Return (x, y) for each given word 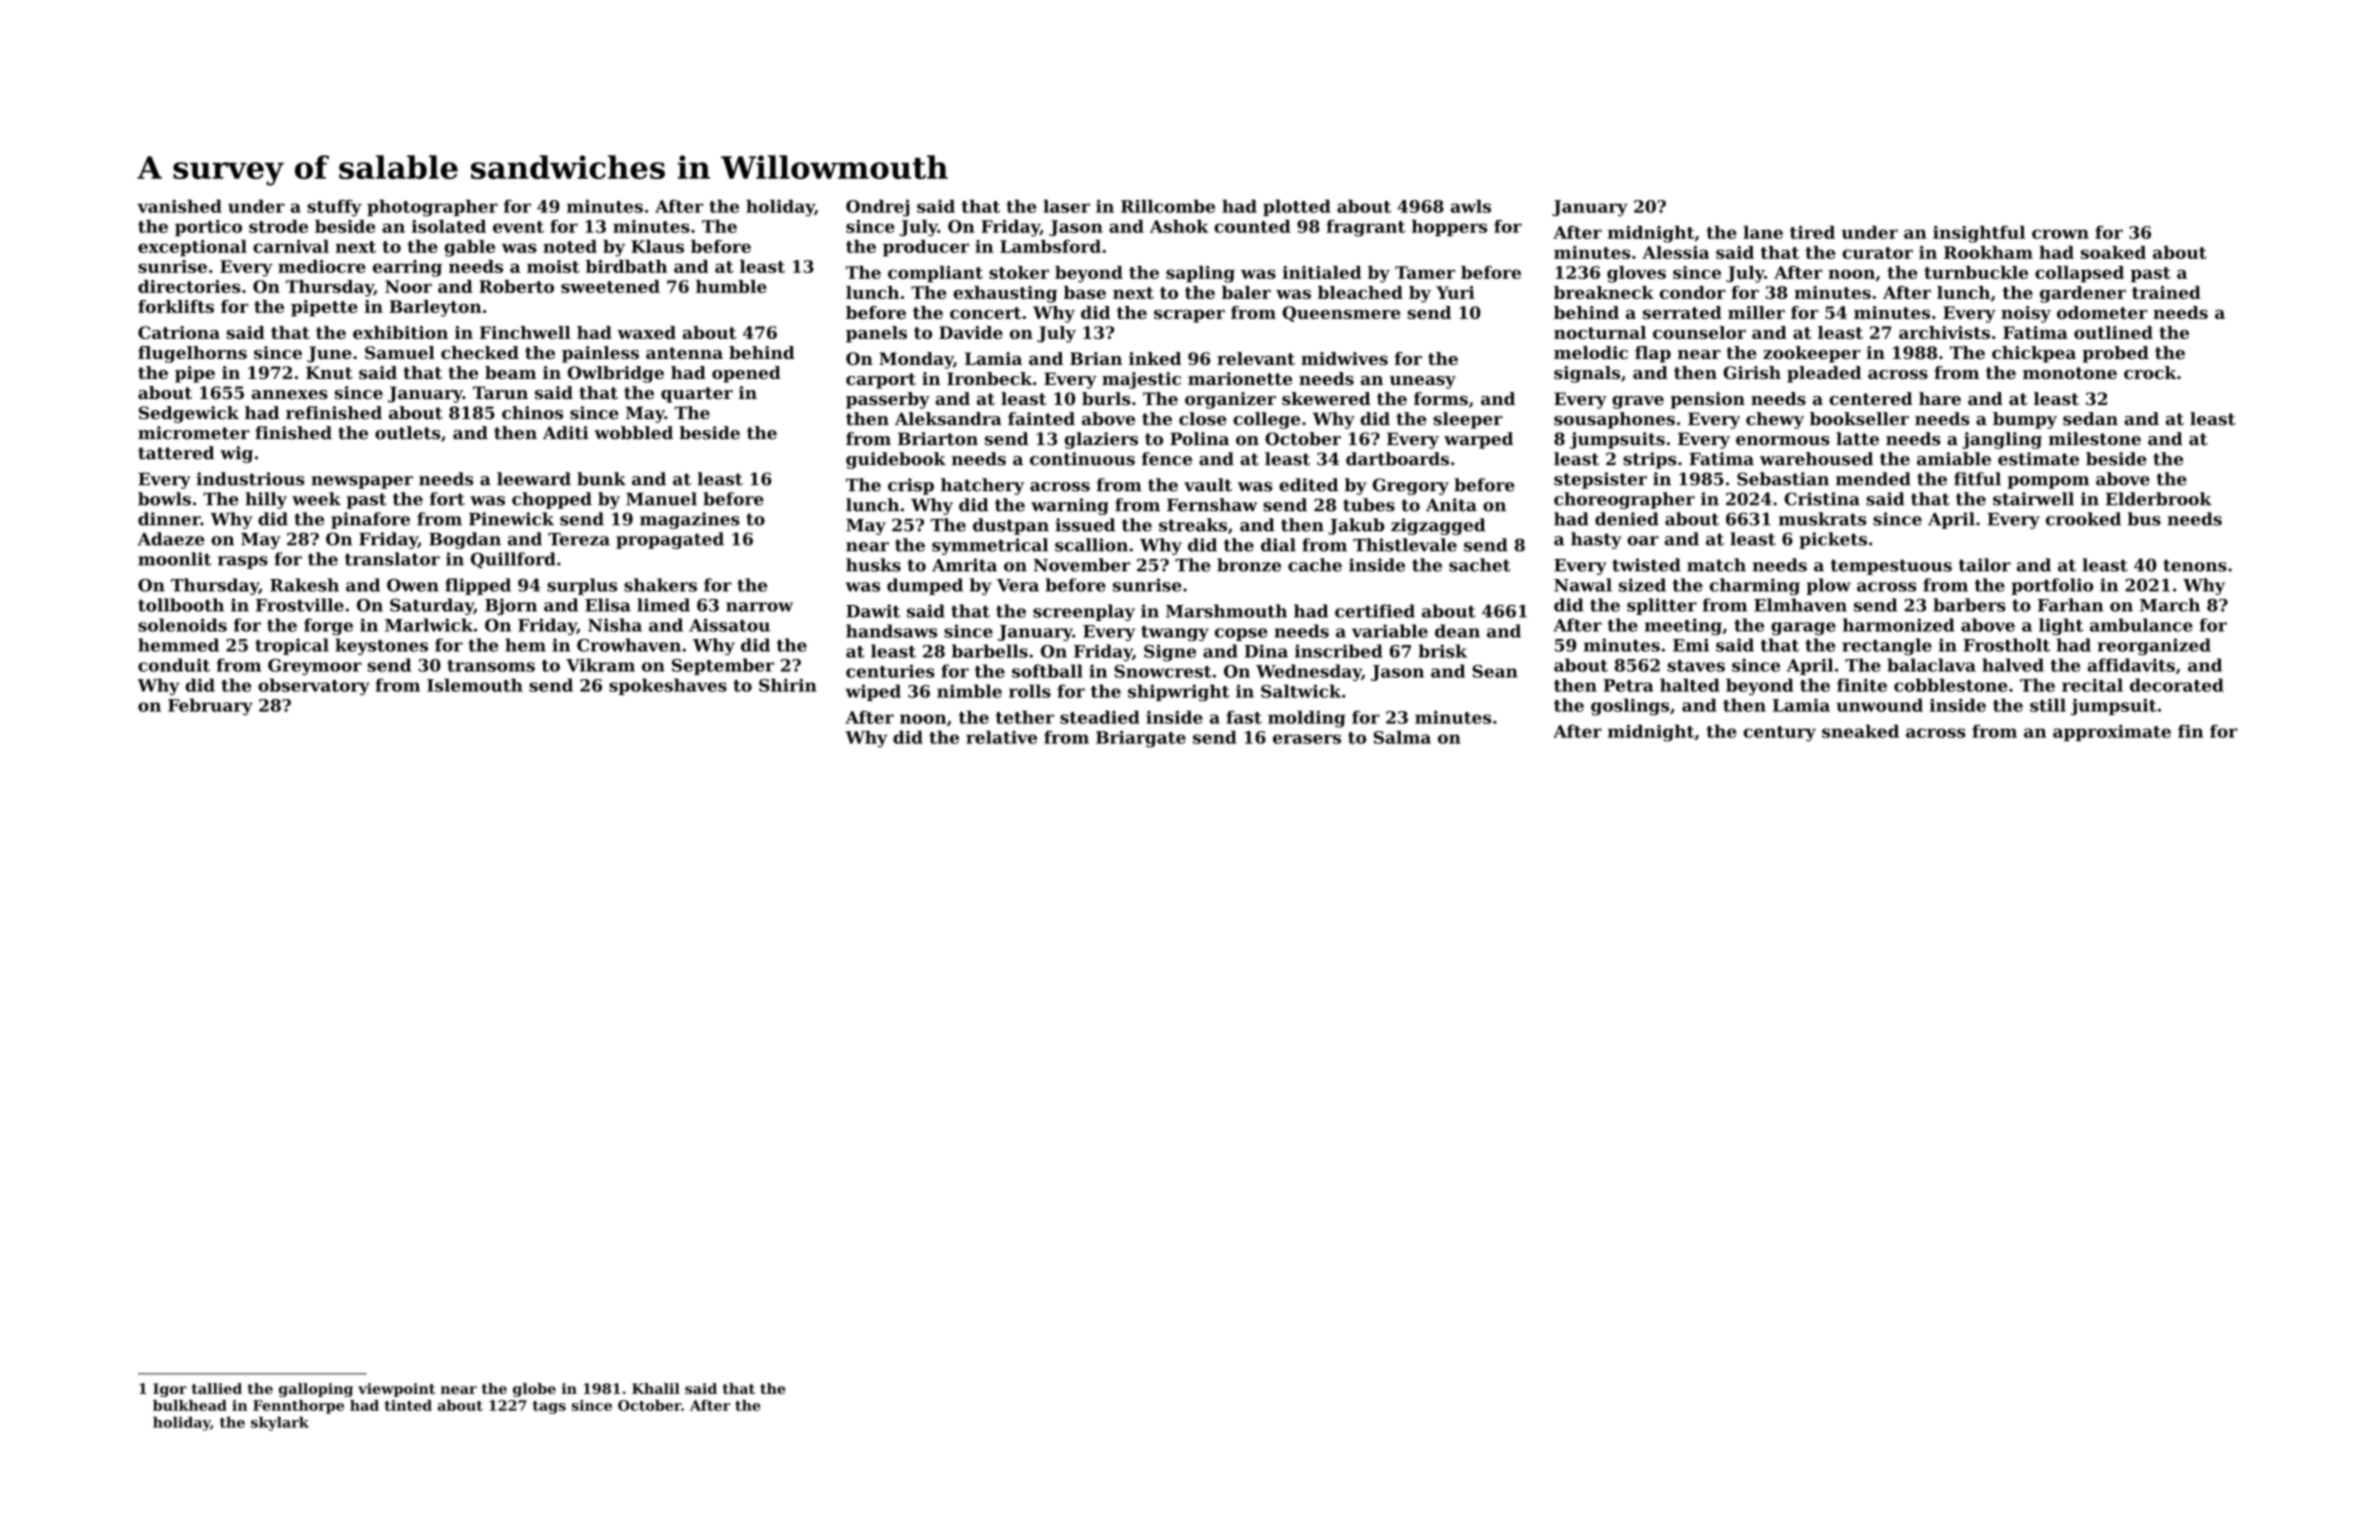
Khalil (656, 1388)
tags (549, 1407)
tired (1812, 232)
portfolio (2052, 586)
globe (534, 1390)
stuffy (334, 208)
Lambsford (1050, 246)
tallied (217, 1388)
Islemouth (475, 685)
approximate (2112, 733)
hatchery (982, 486)
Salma (1402, 737)
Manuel (661, 499)
